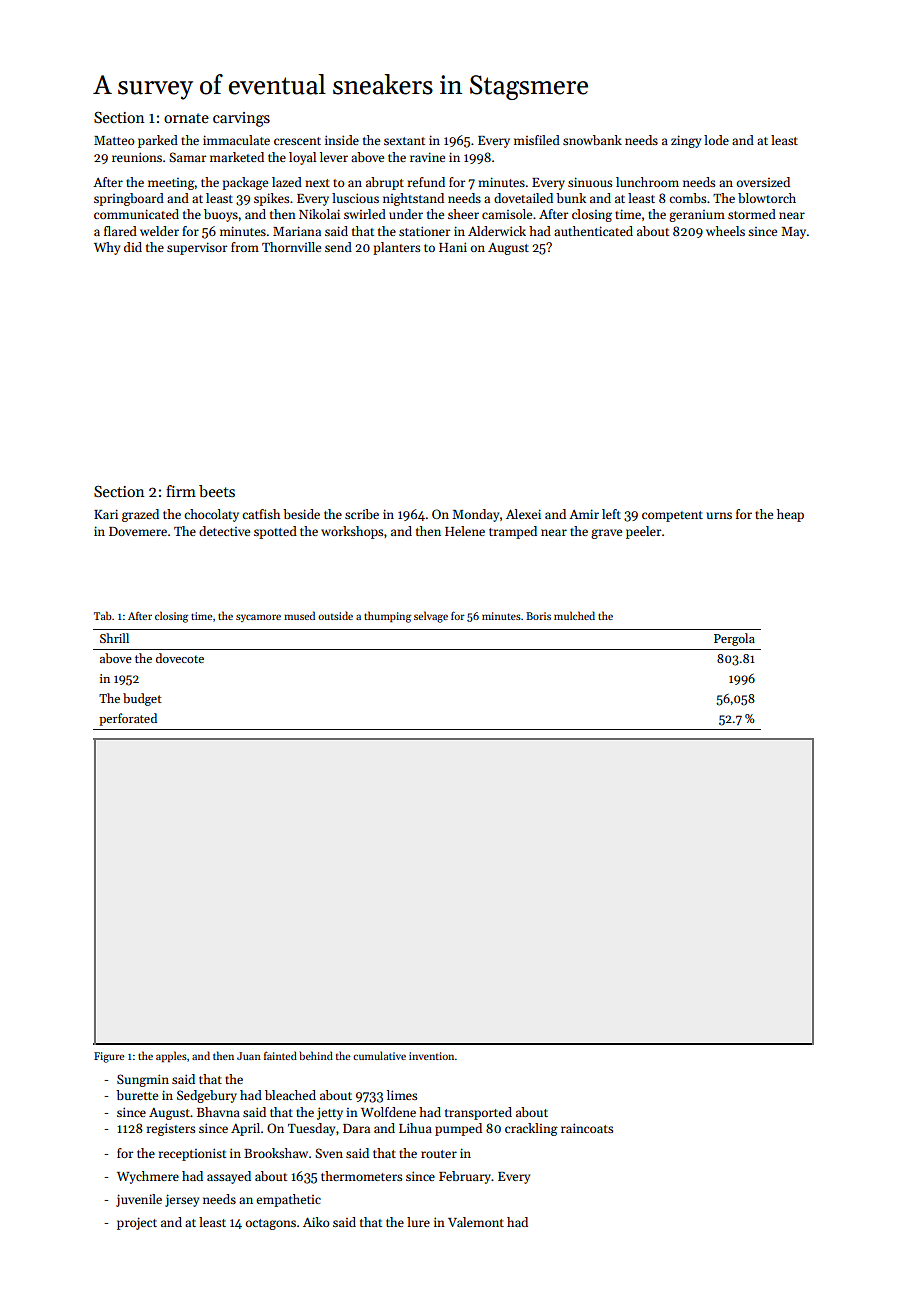  I want to click on raincoats, so click(587, 1128).
